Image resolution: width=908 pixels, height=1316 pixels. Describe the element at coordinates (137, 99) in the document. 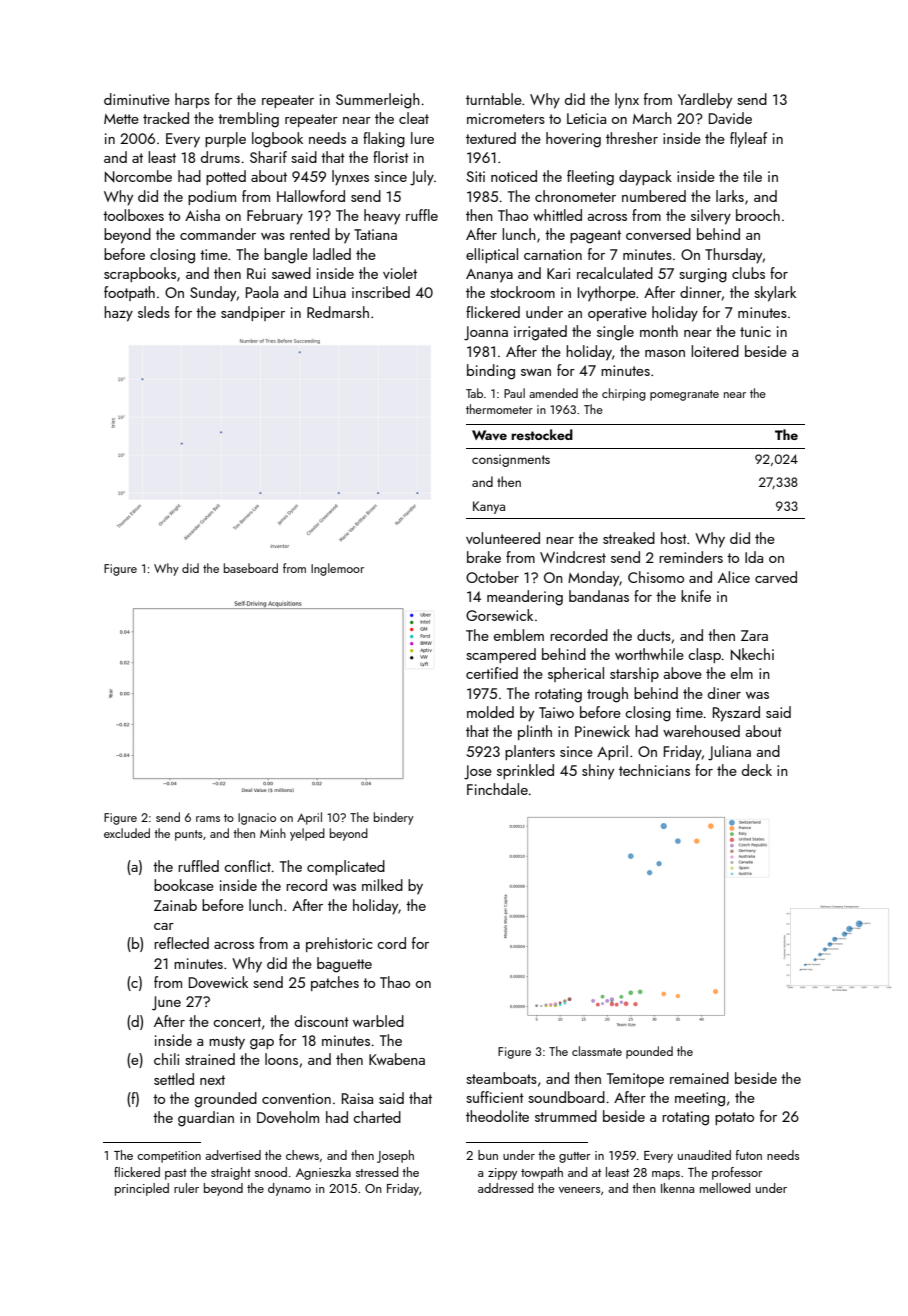

I see `diminutive` at that location.
